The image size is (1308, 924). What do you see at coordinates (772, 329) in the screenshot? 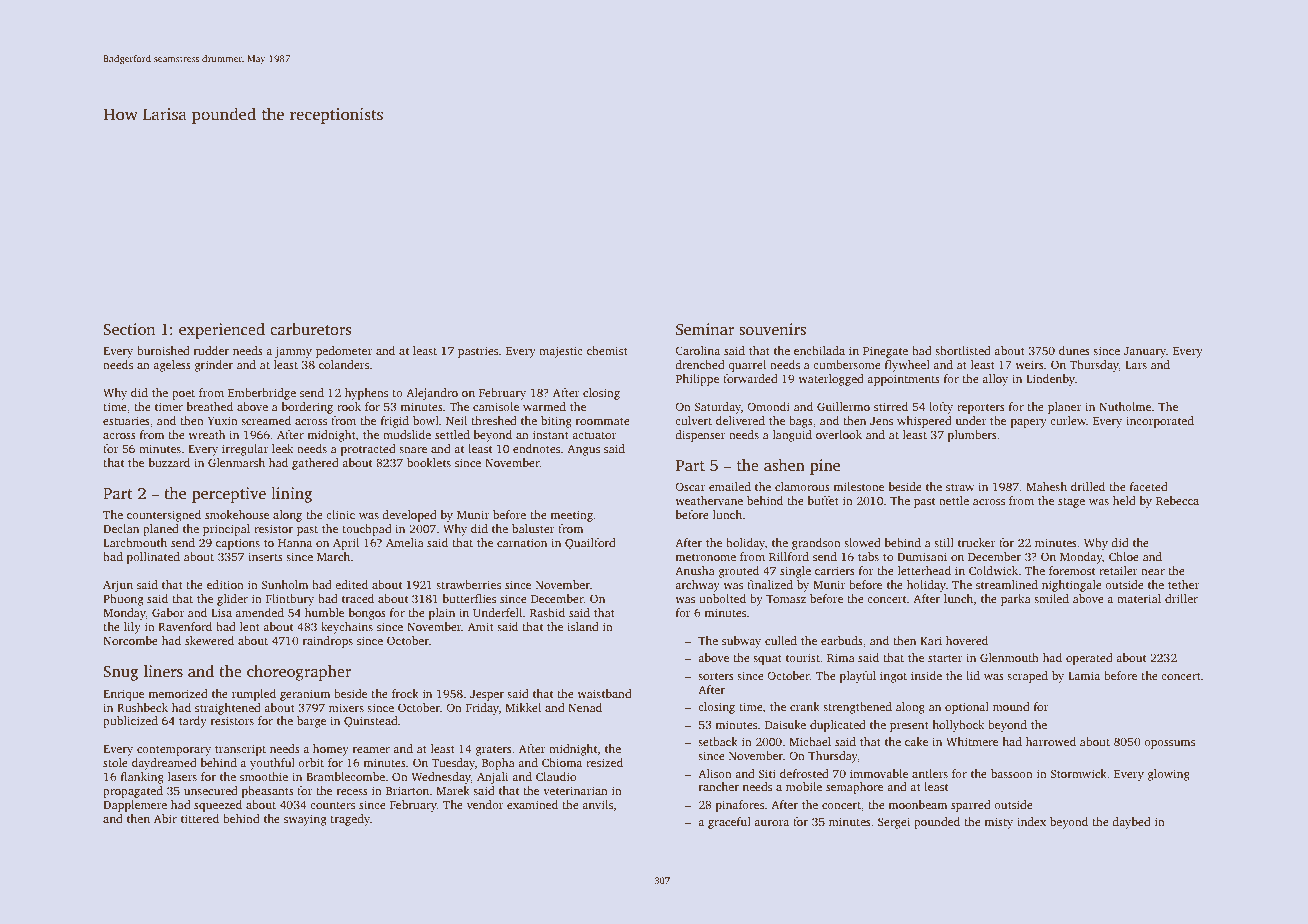
I see `souvenirs` at bounding box center [772, 329].
